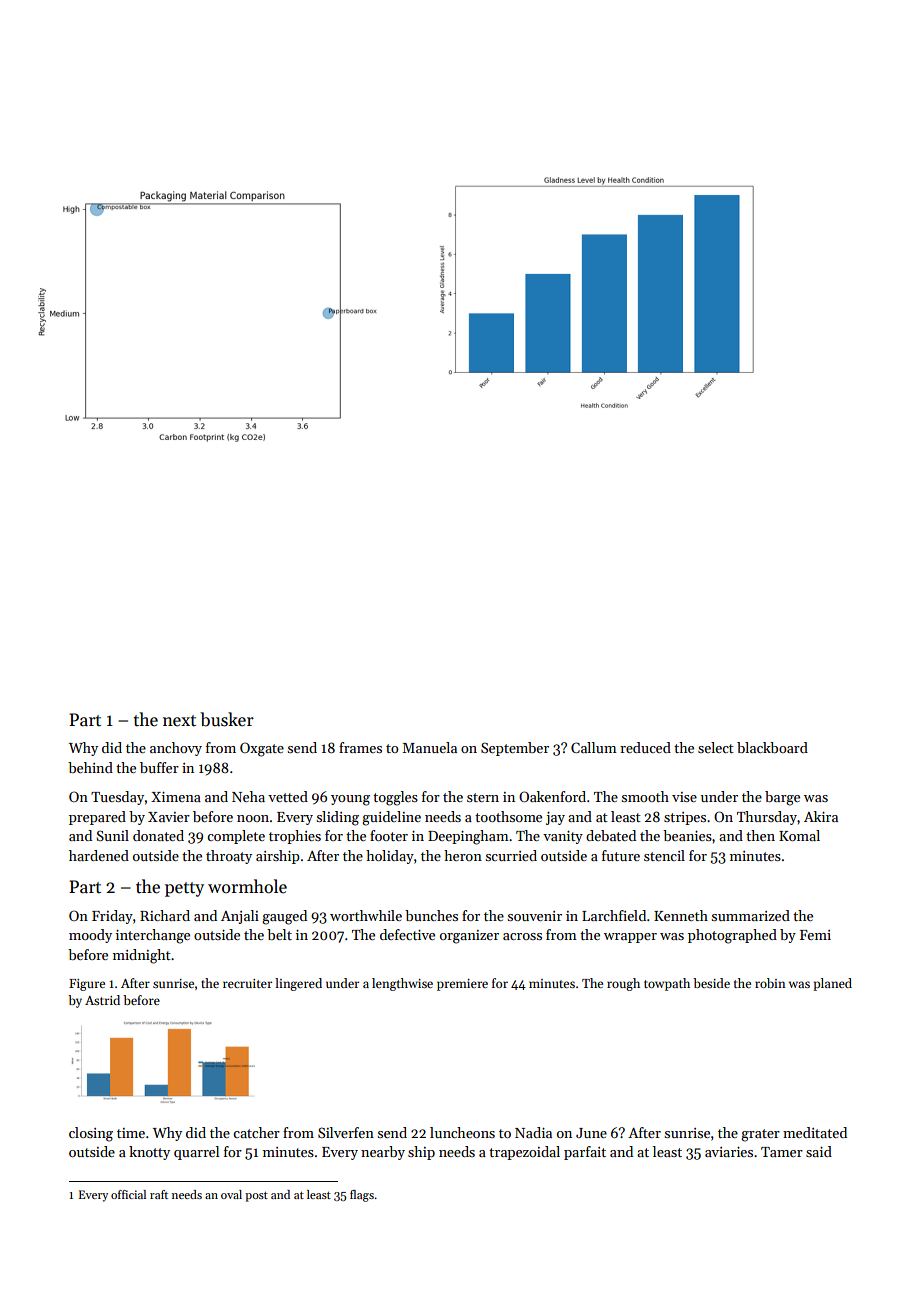  Describe the element at coordinates (667, 984) in the page. I see `towpath` at that location.
